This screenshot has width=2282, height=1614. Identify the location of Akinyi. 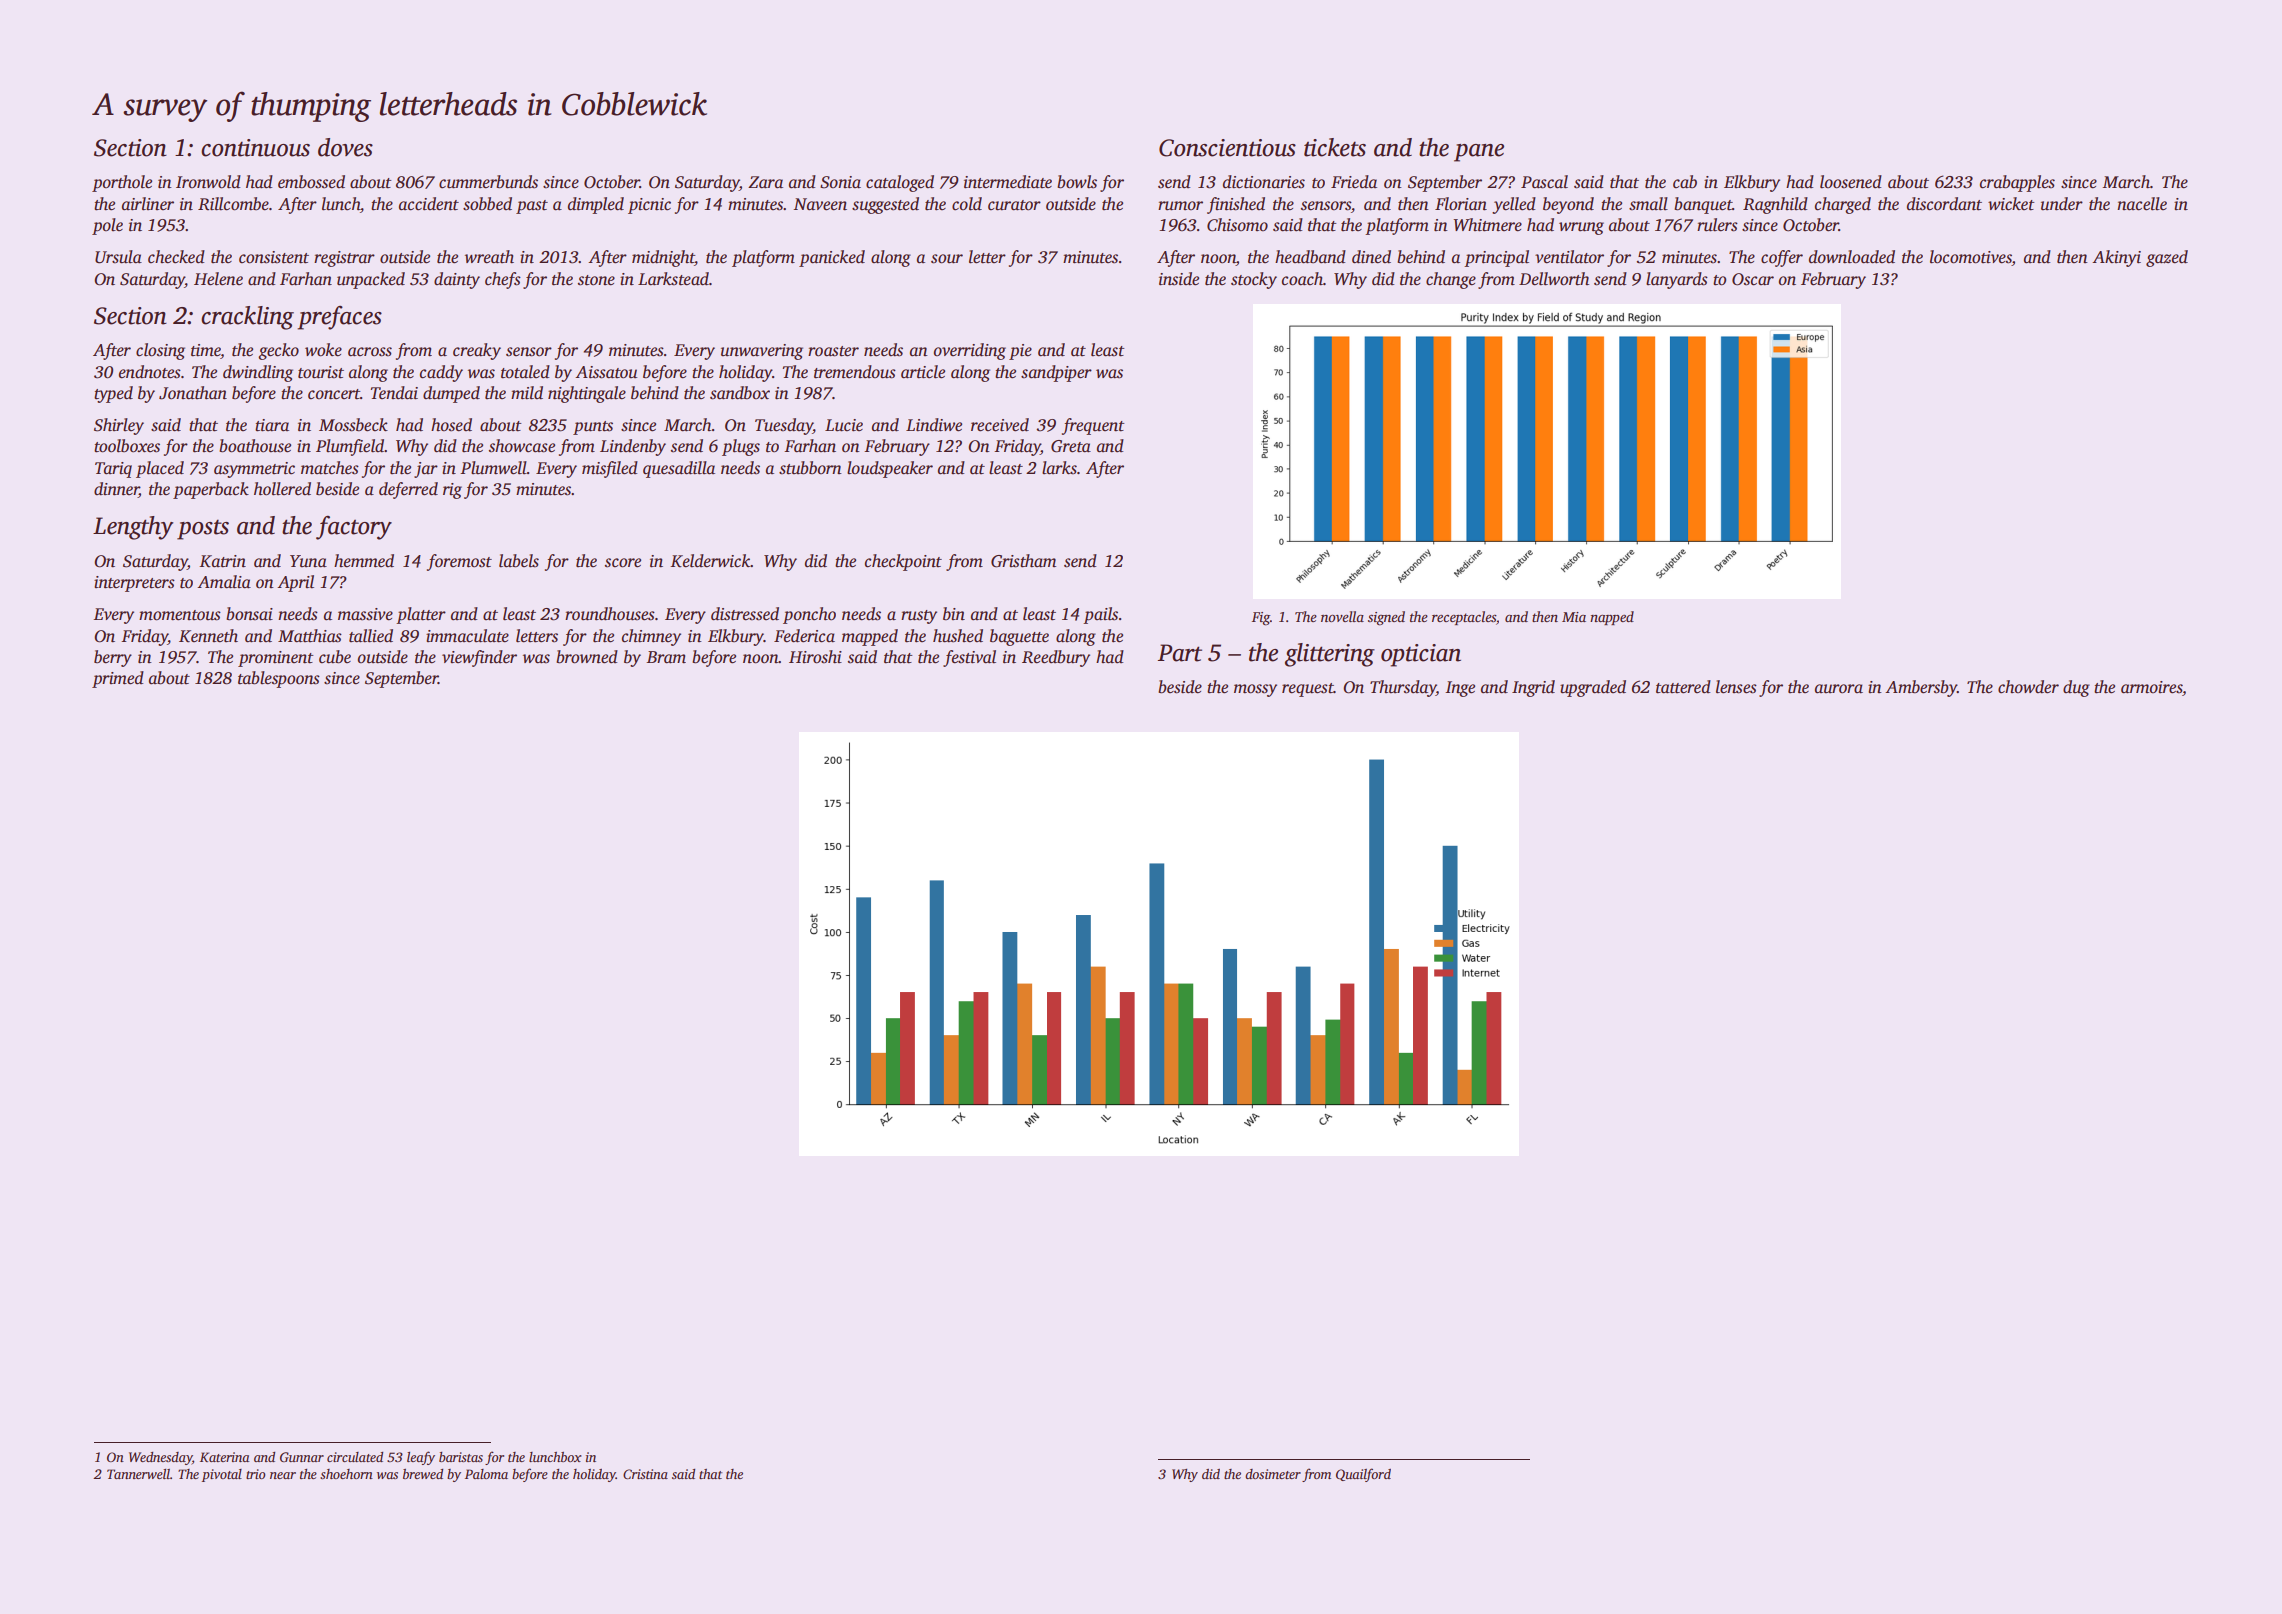
(2116, 258).
